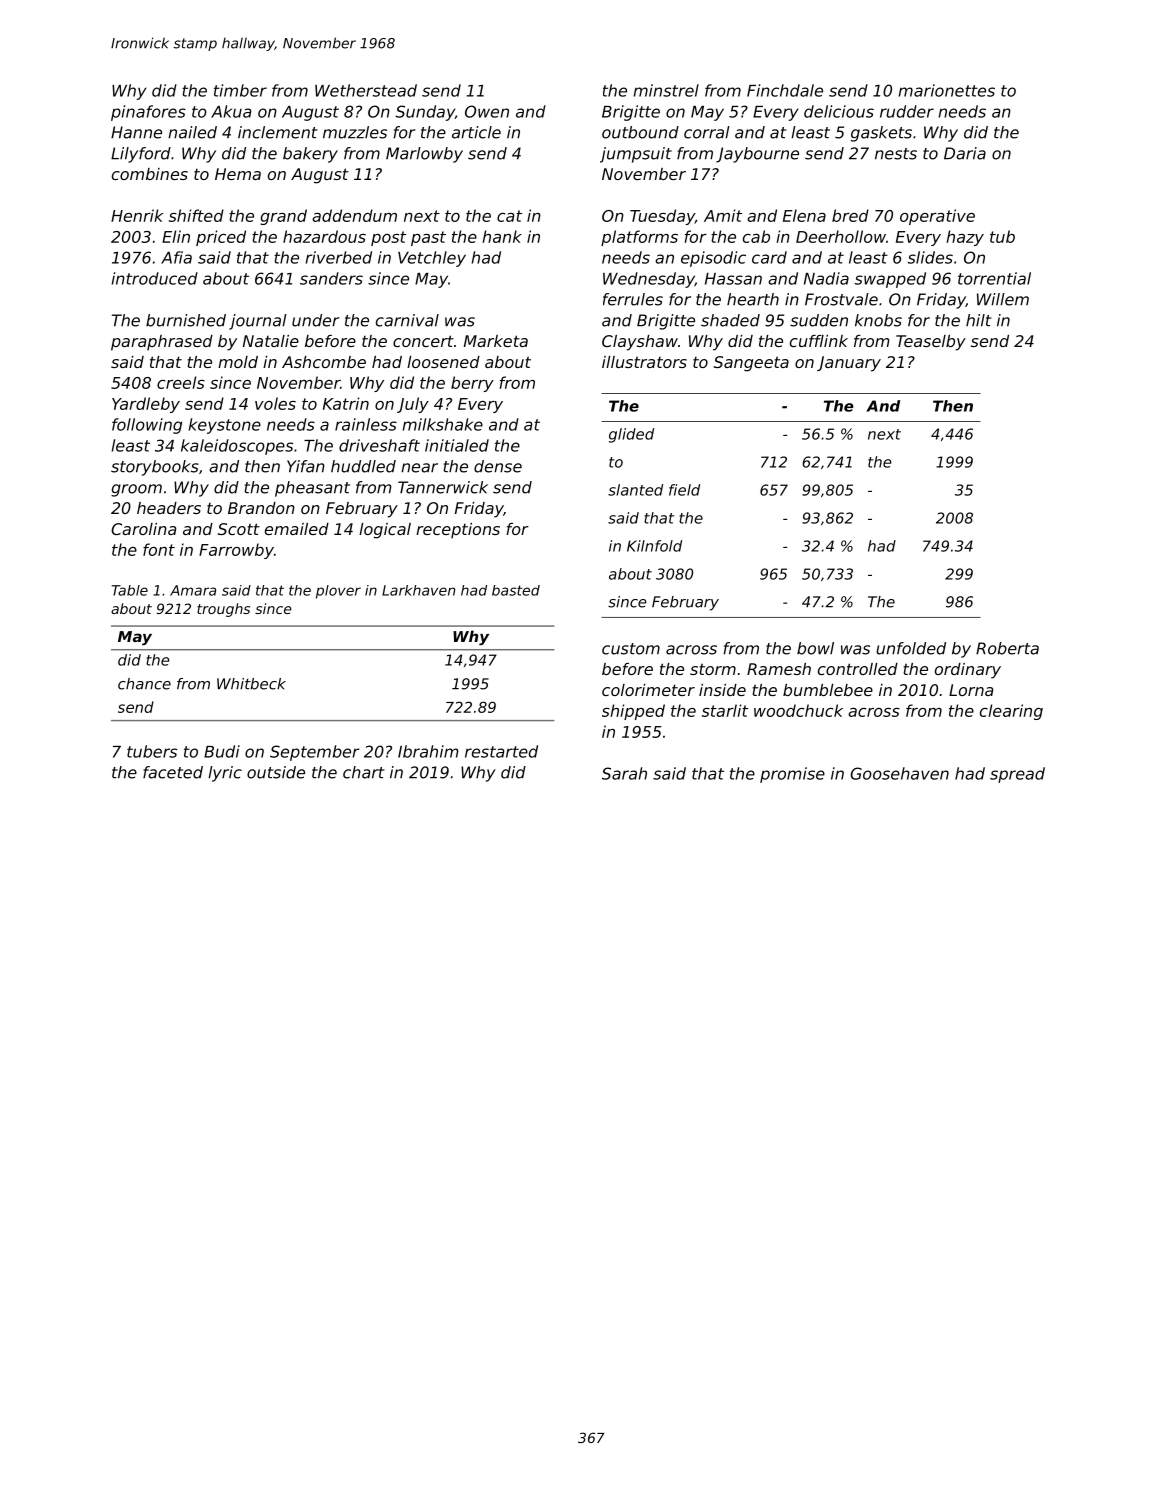 Image resolution: width=1156 pixels, height=1496 pixels. I want to click on tubers, so click(152, 751).
